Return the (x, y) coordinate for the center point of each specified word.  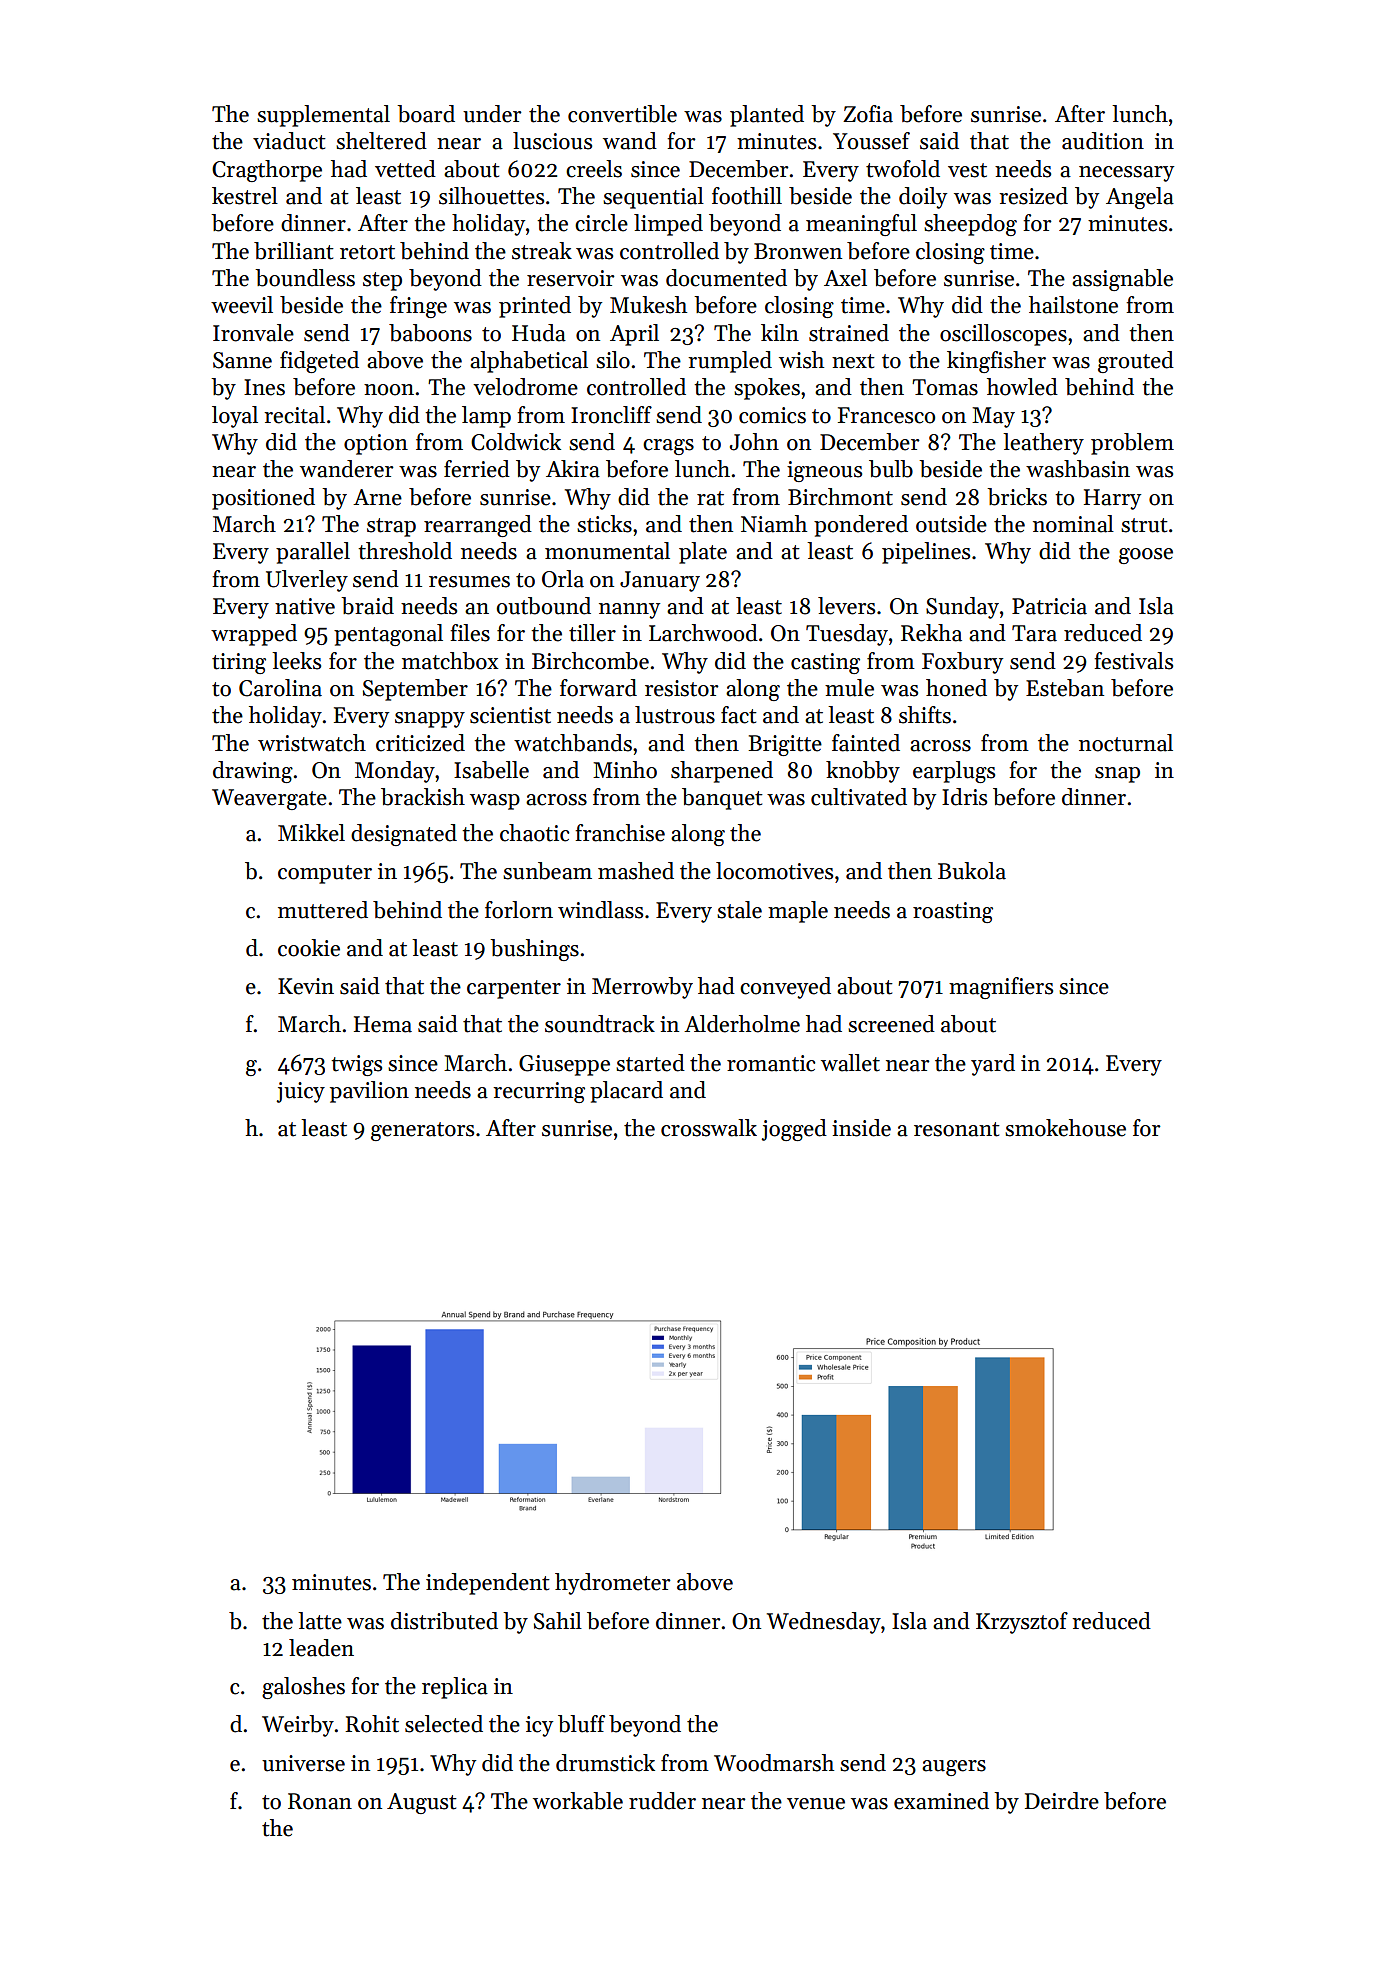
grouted (1136, 362)
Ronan (320, 1801)
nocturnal (1126, 743)
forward (598, 688)
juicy (301, 1092)
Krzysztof (1022, 1623)
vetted (405, 169)
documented (726, 278)
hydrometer (612, 1584)
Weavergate (269, 799)
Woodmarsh (774, 1763)
